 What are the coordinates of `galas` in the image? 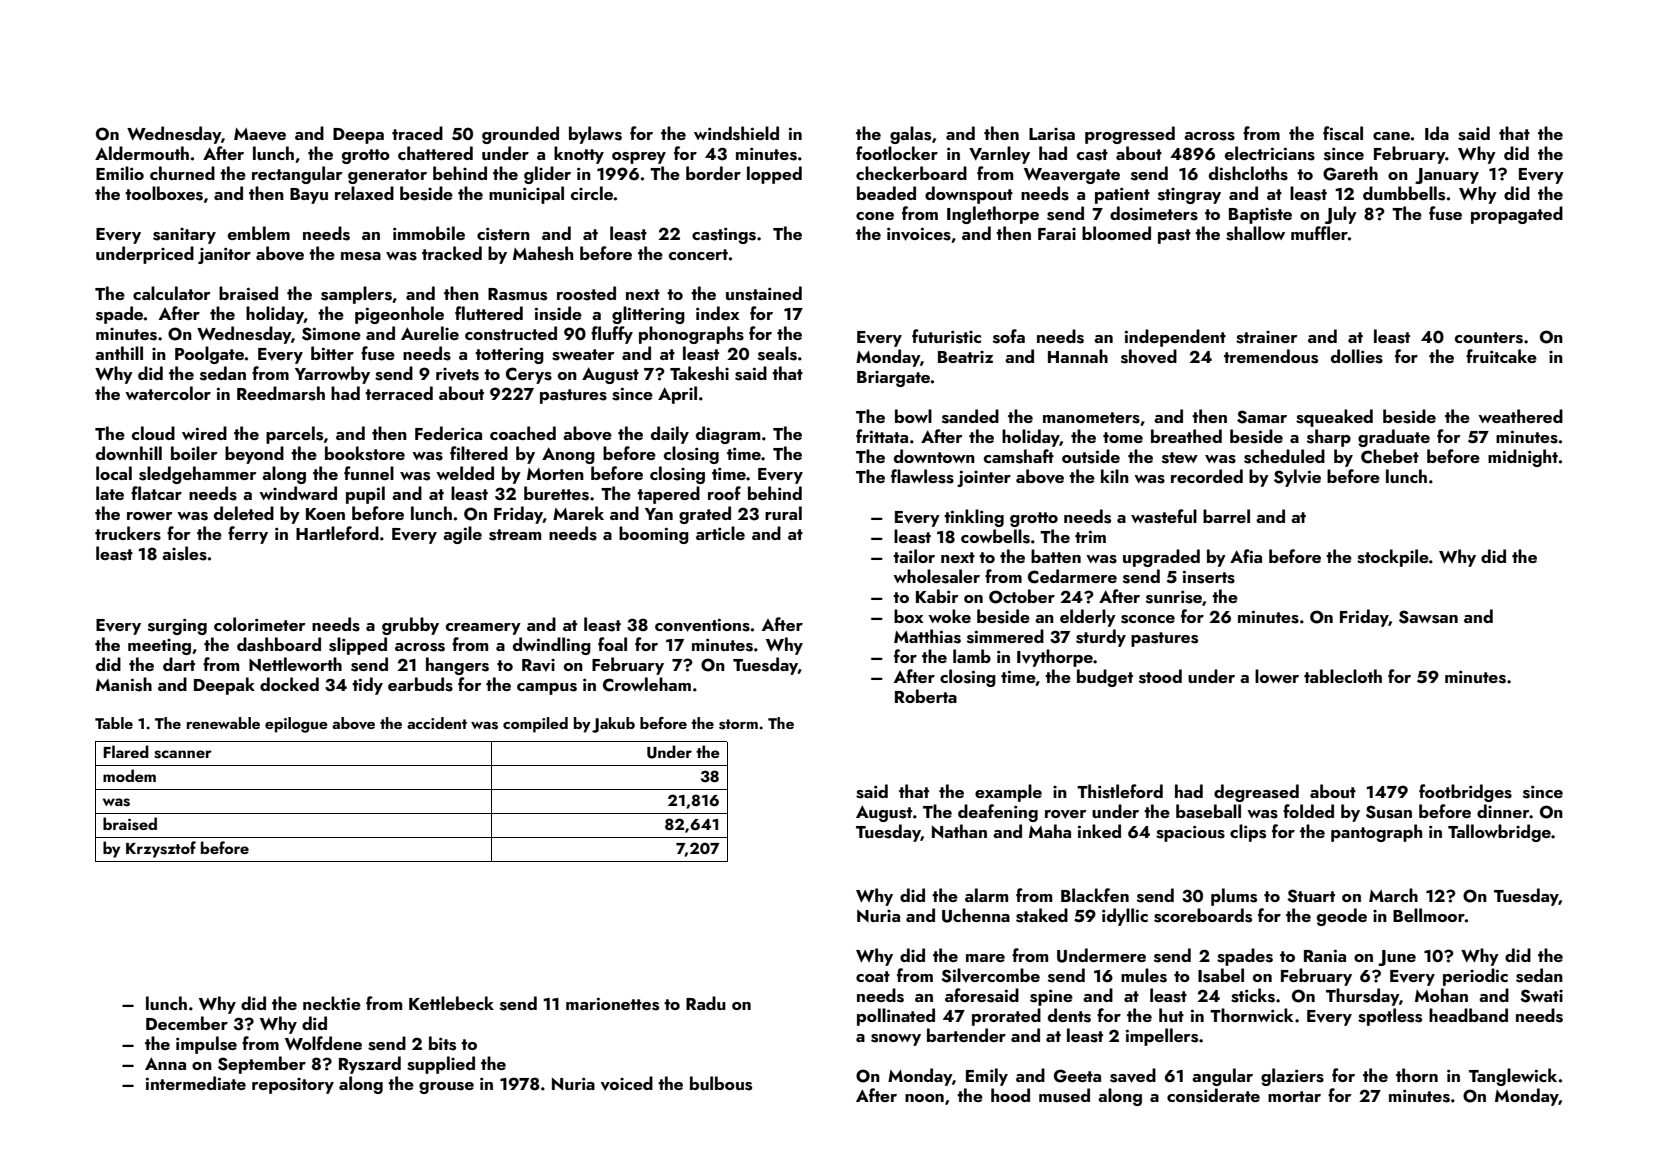 It's located at (910, 135).
